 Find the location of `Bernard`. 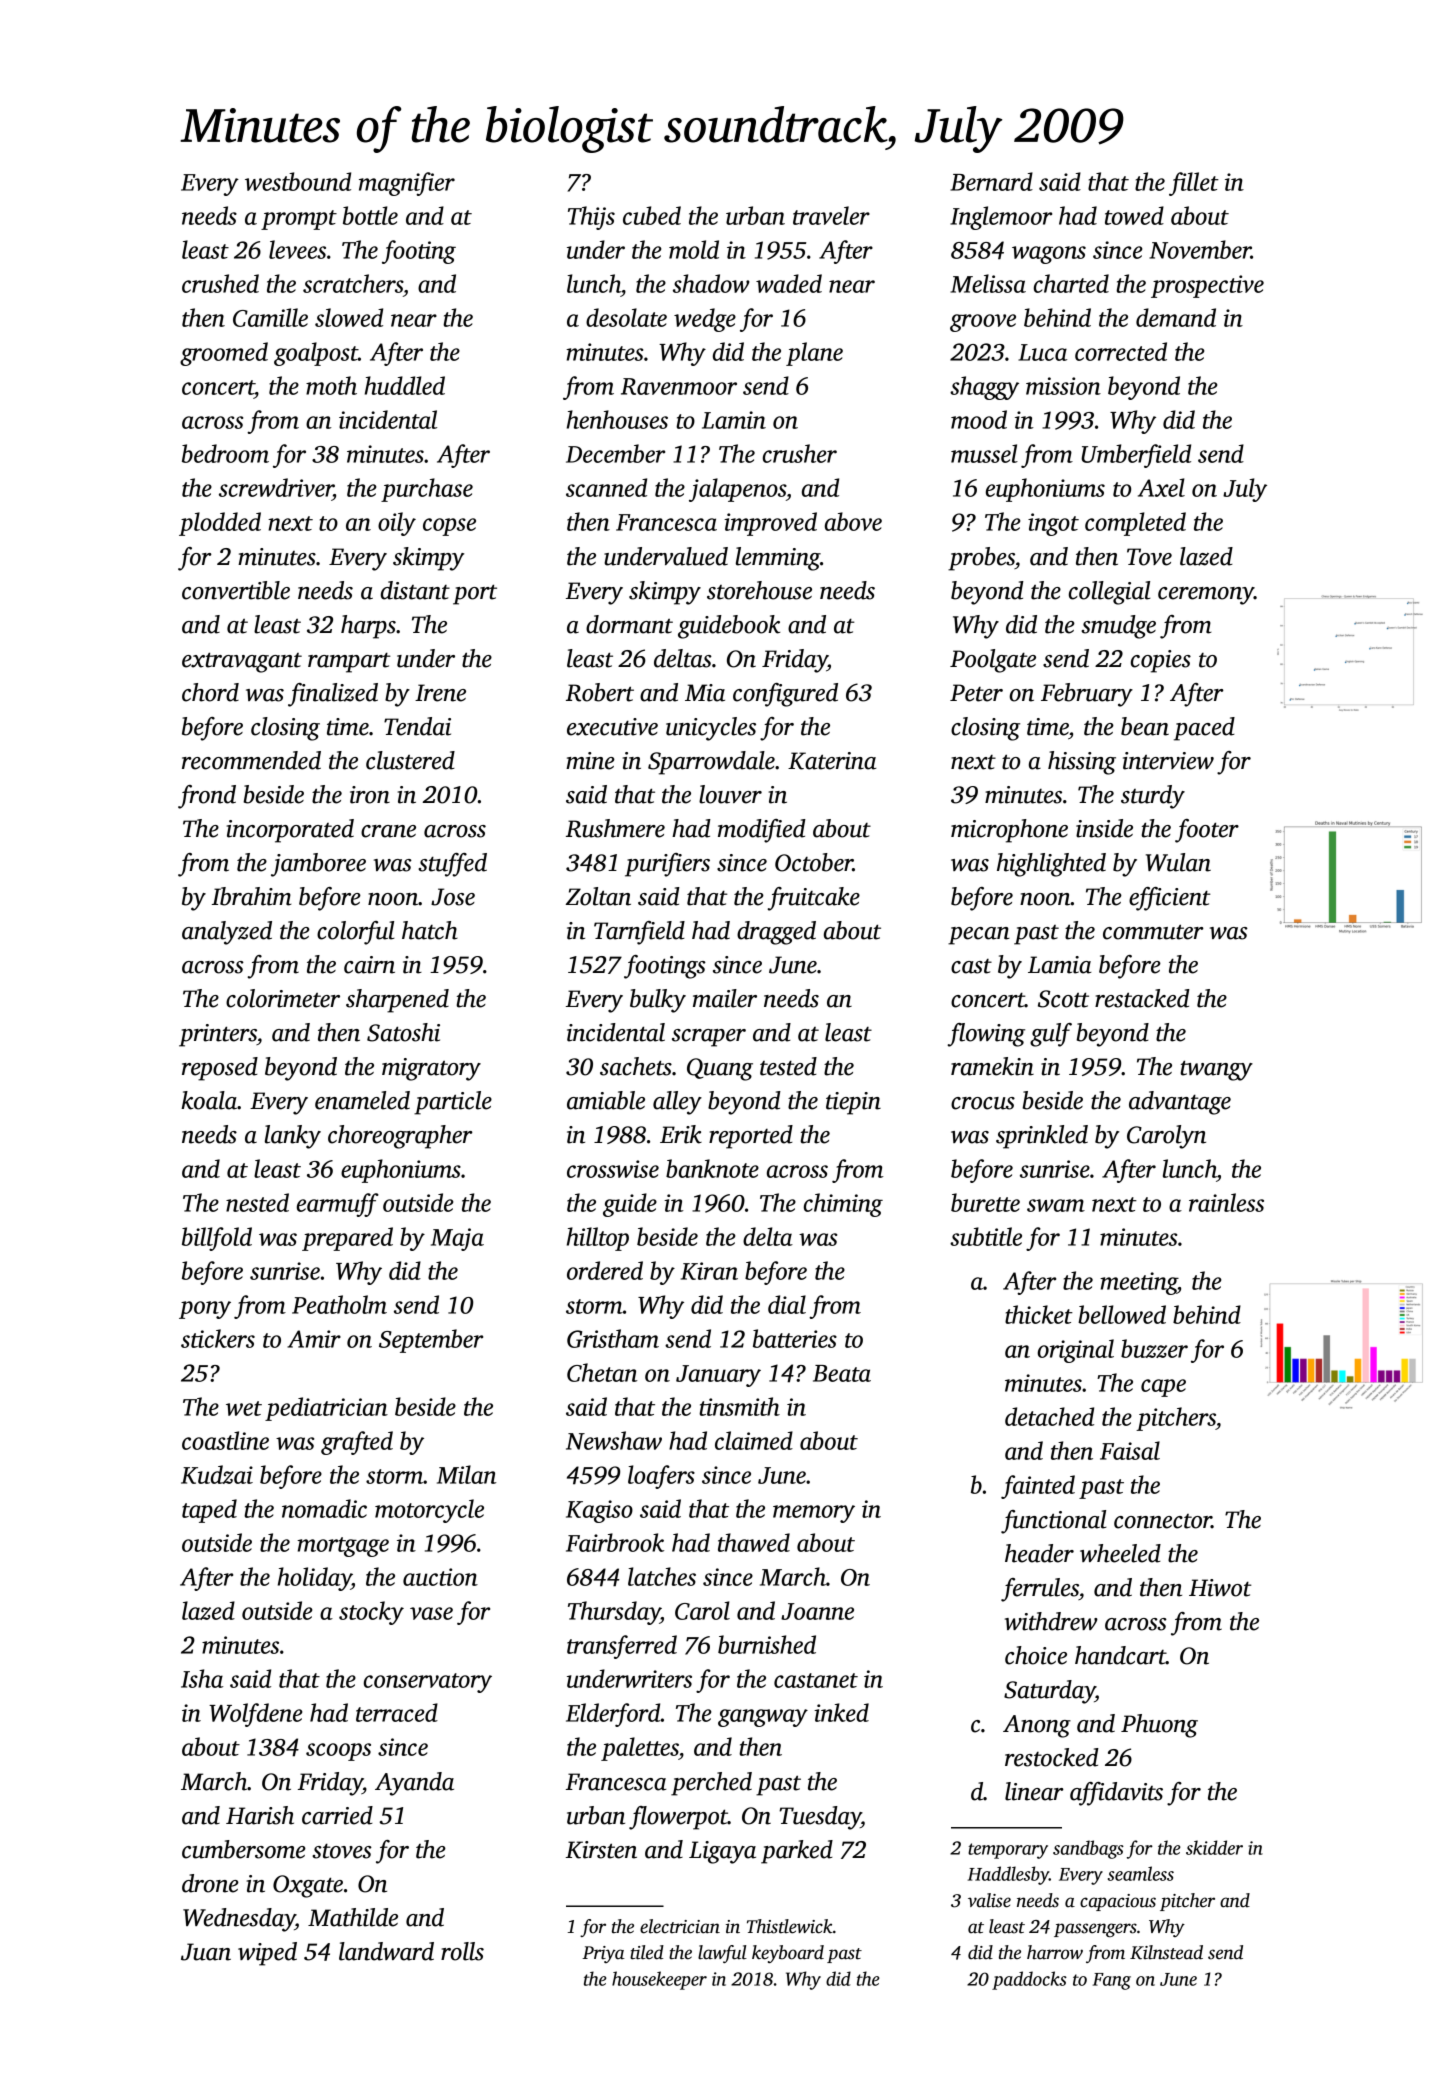

Bernard is located at coordinates (991, 181).
